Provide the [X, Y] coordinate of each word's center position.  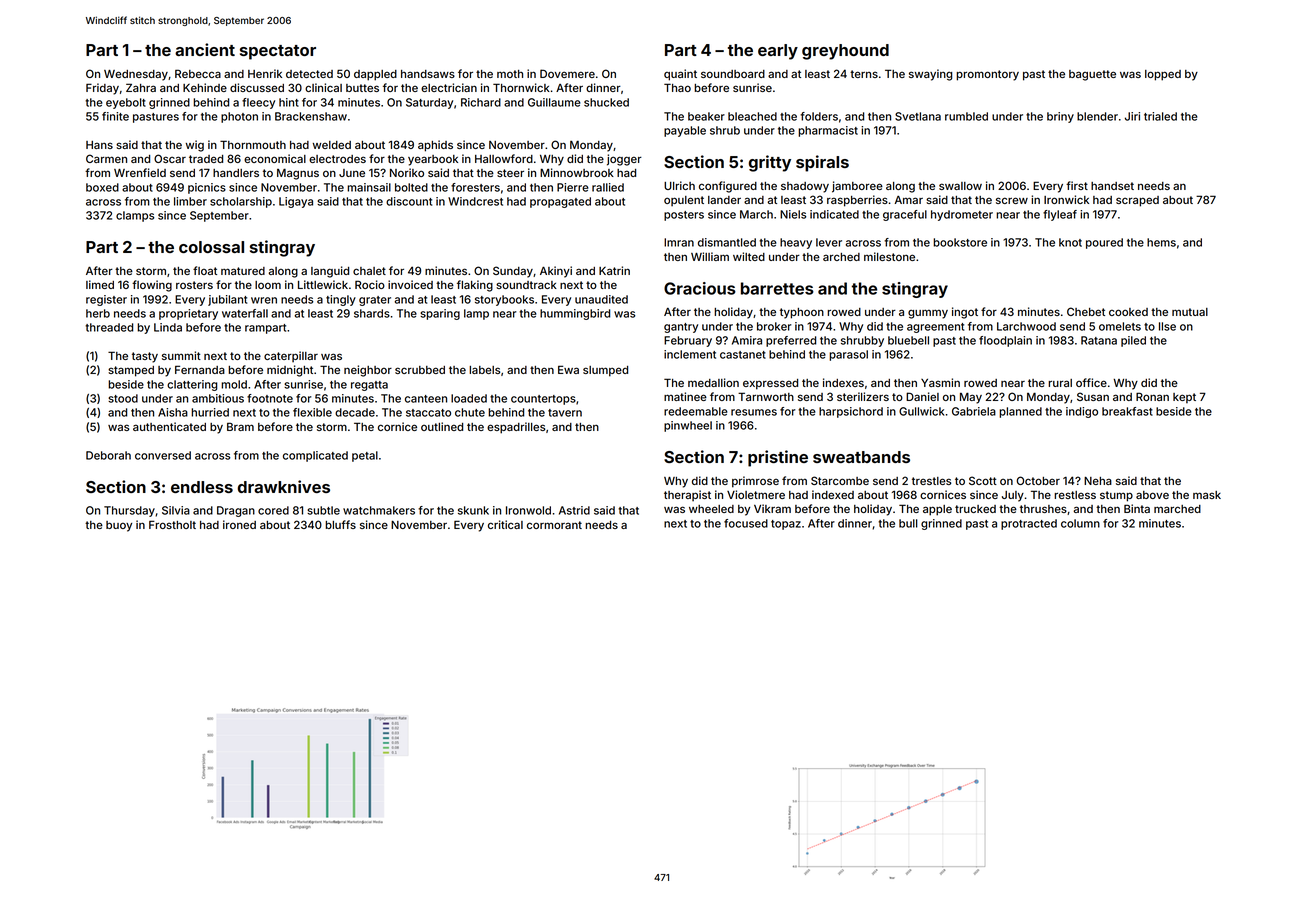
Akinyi [556, 272]
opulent [684, 201]
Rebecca [198, 73]
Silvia [176, 510]
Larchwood [1026, 326]
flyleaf [1060, 215]
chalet [369, 271]
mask [1207, 495]
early [778, 52]
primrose [755, 482]
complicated [315, 456]
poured [1104, 243]
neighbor [368, 371]
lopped [1163, 75]
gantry [681, 328]
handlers [236, 173]
